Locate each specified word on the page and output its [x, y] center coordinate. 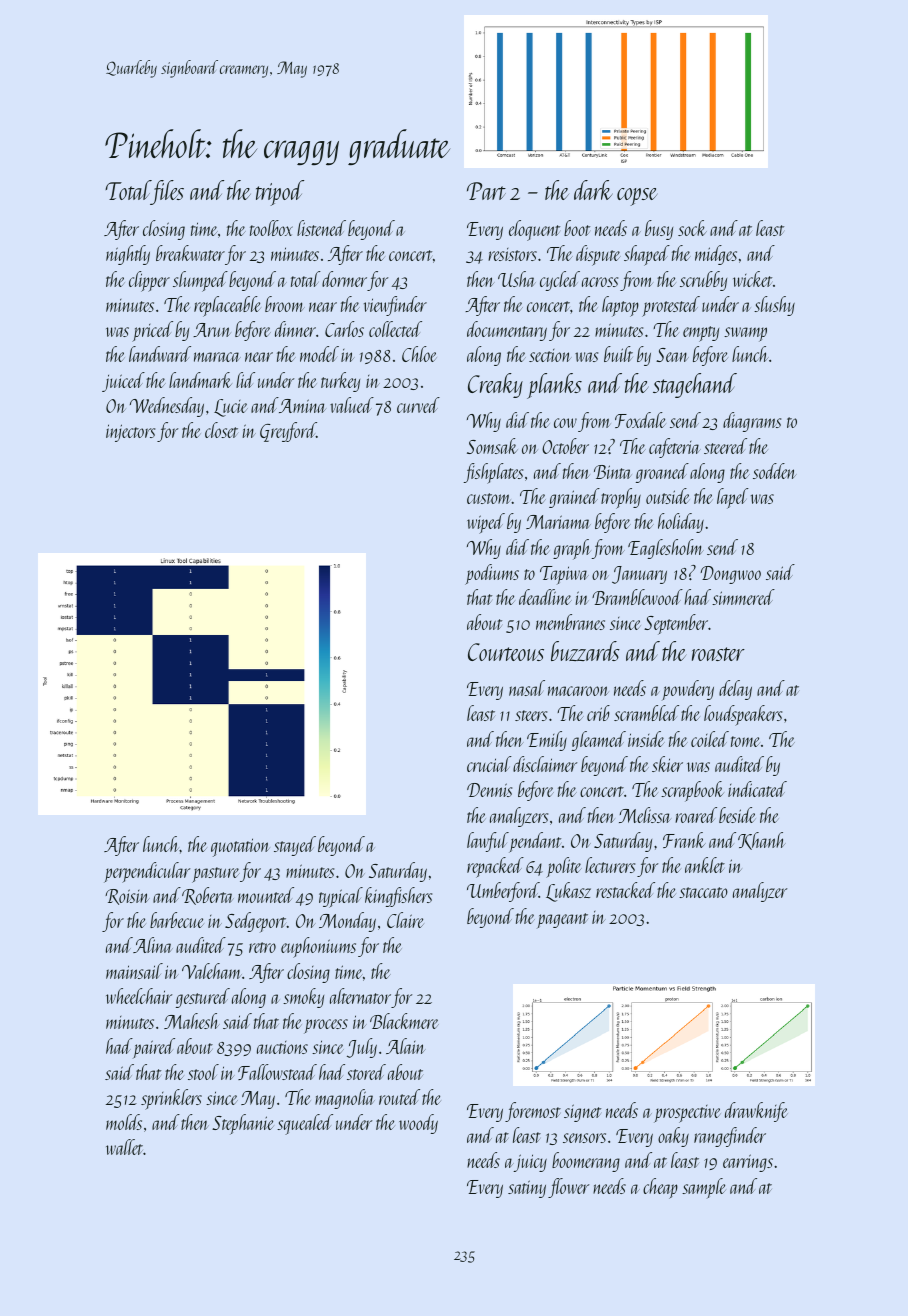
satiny [527, 1189]
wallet [124, 1147]
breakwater [190, 253]
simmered [743, 597]
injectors [130, 433]
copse [637, 197]
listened [321, 228]
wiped [486, 523]
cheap [660, 1188]
